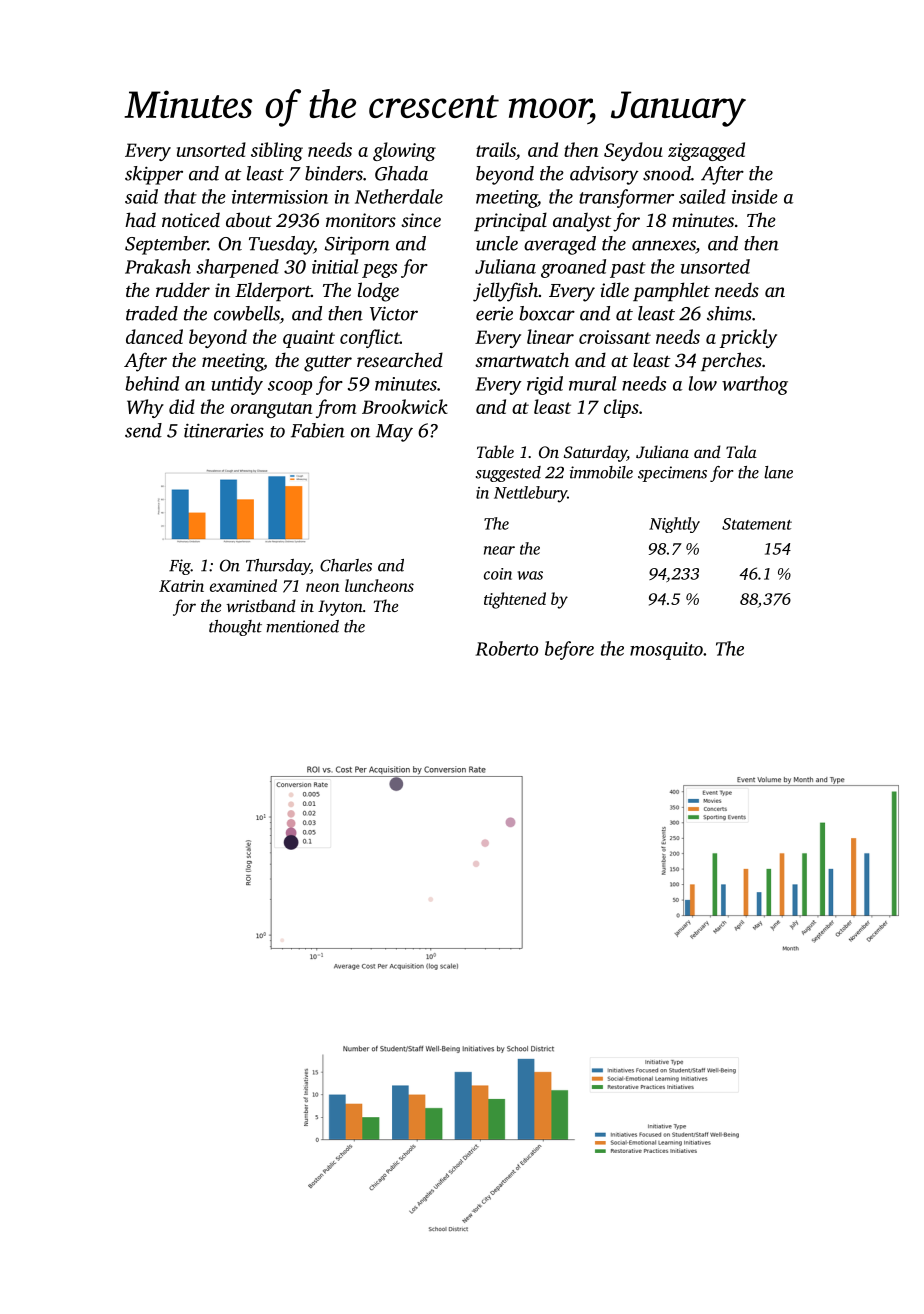  I want to click on trails, so click(496, 151).
